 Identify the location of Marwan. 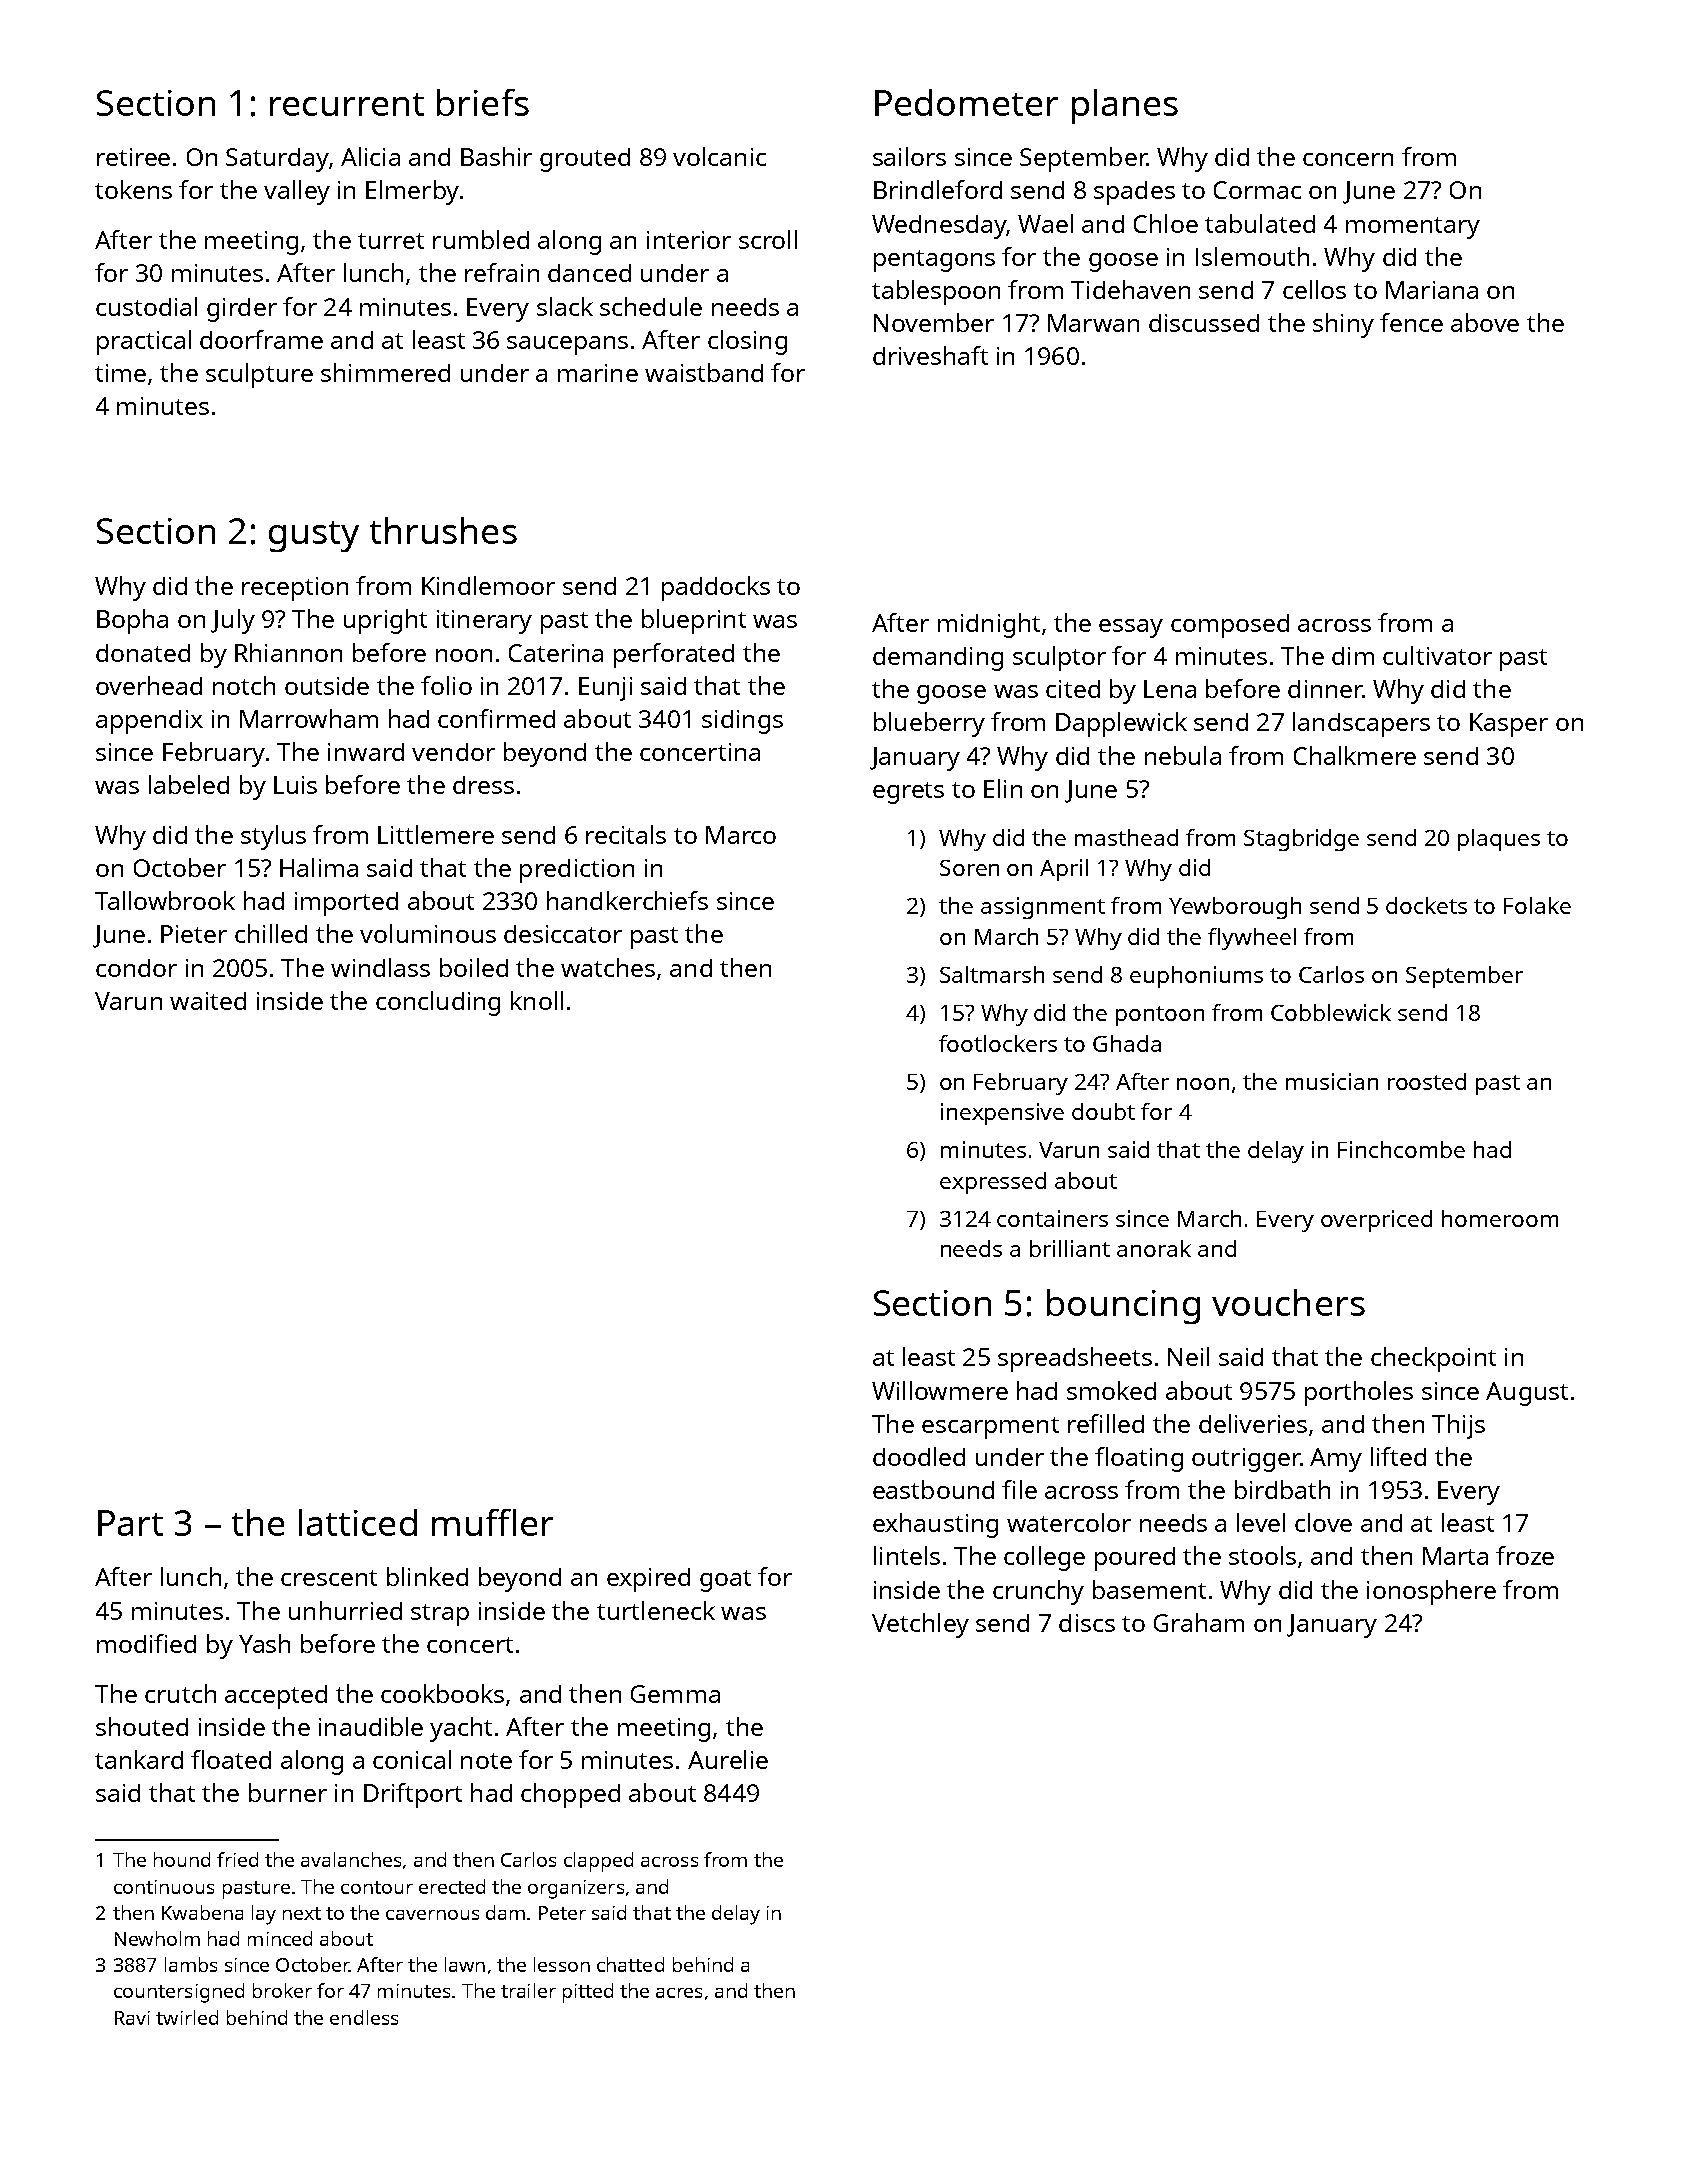
(1093, 323).
